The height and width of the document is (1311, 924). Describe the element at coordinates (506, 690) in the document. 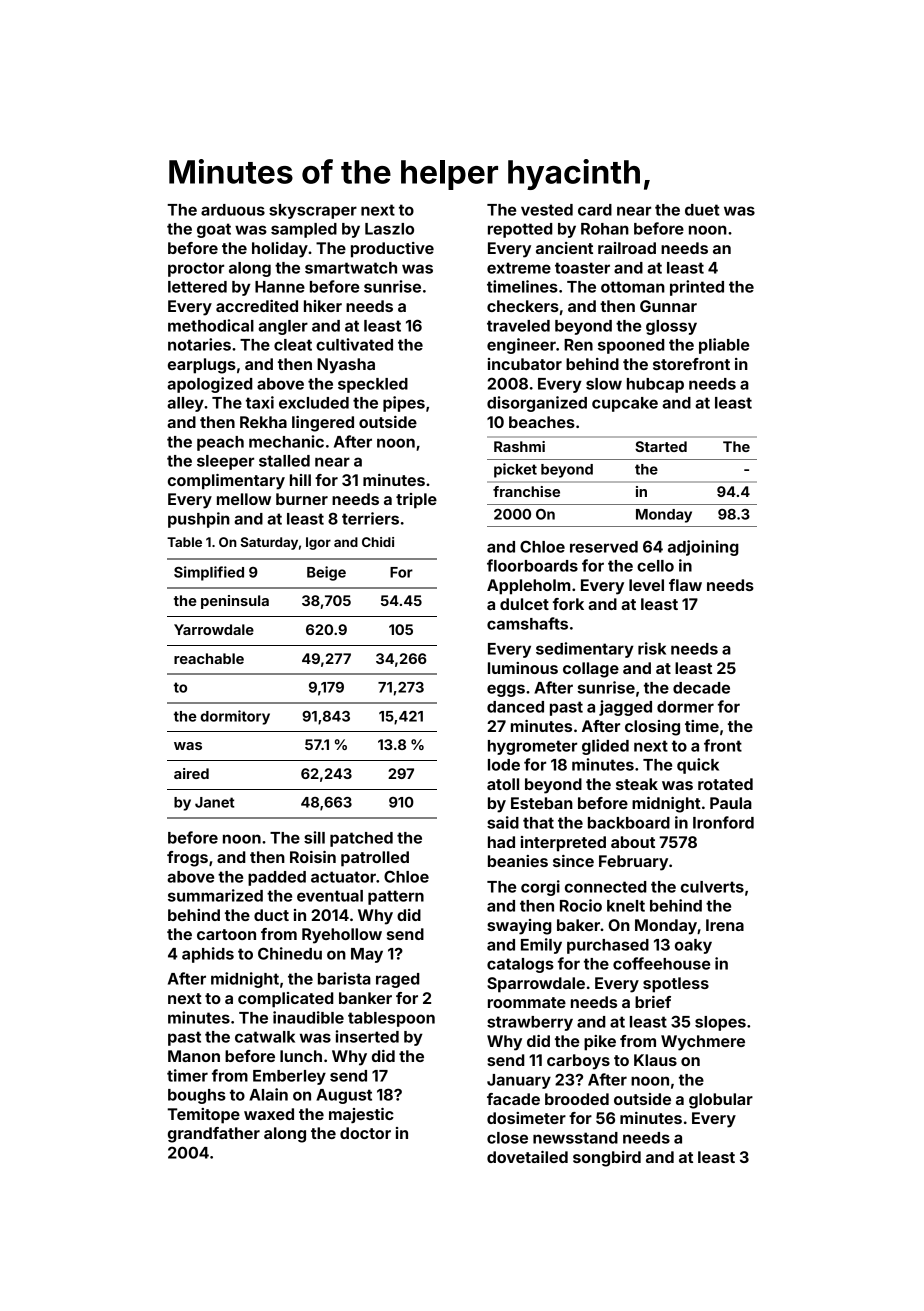

I see `eggs` at that location.
